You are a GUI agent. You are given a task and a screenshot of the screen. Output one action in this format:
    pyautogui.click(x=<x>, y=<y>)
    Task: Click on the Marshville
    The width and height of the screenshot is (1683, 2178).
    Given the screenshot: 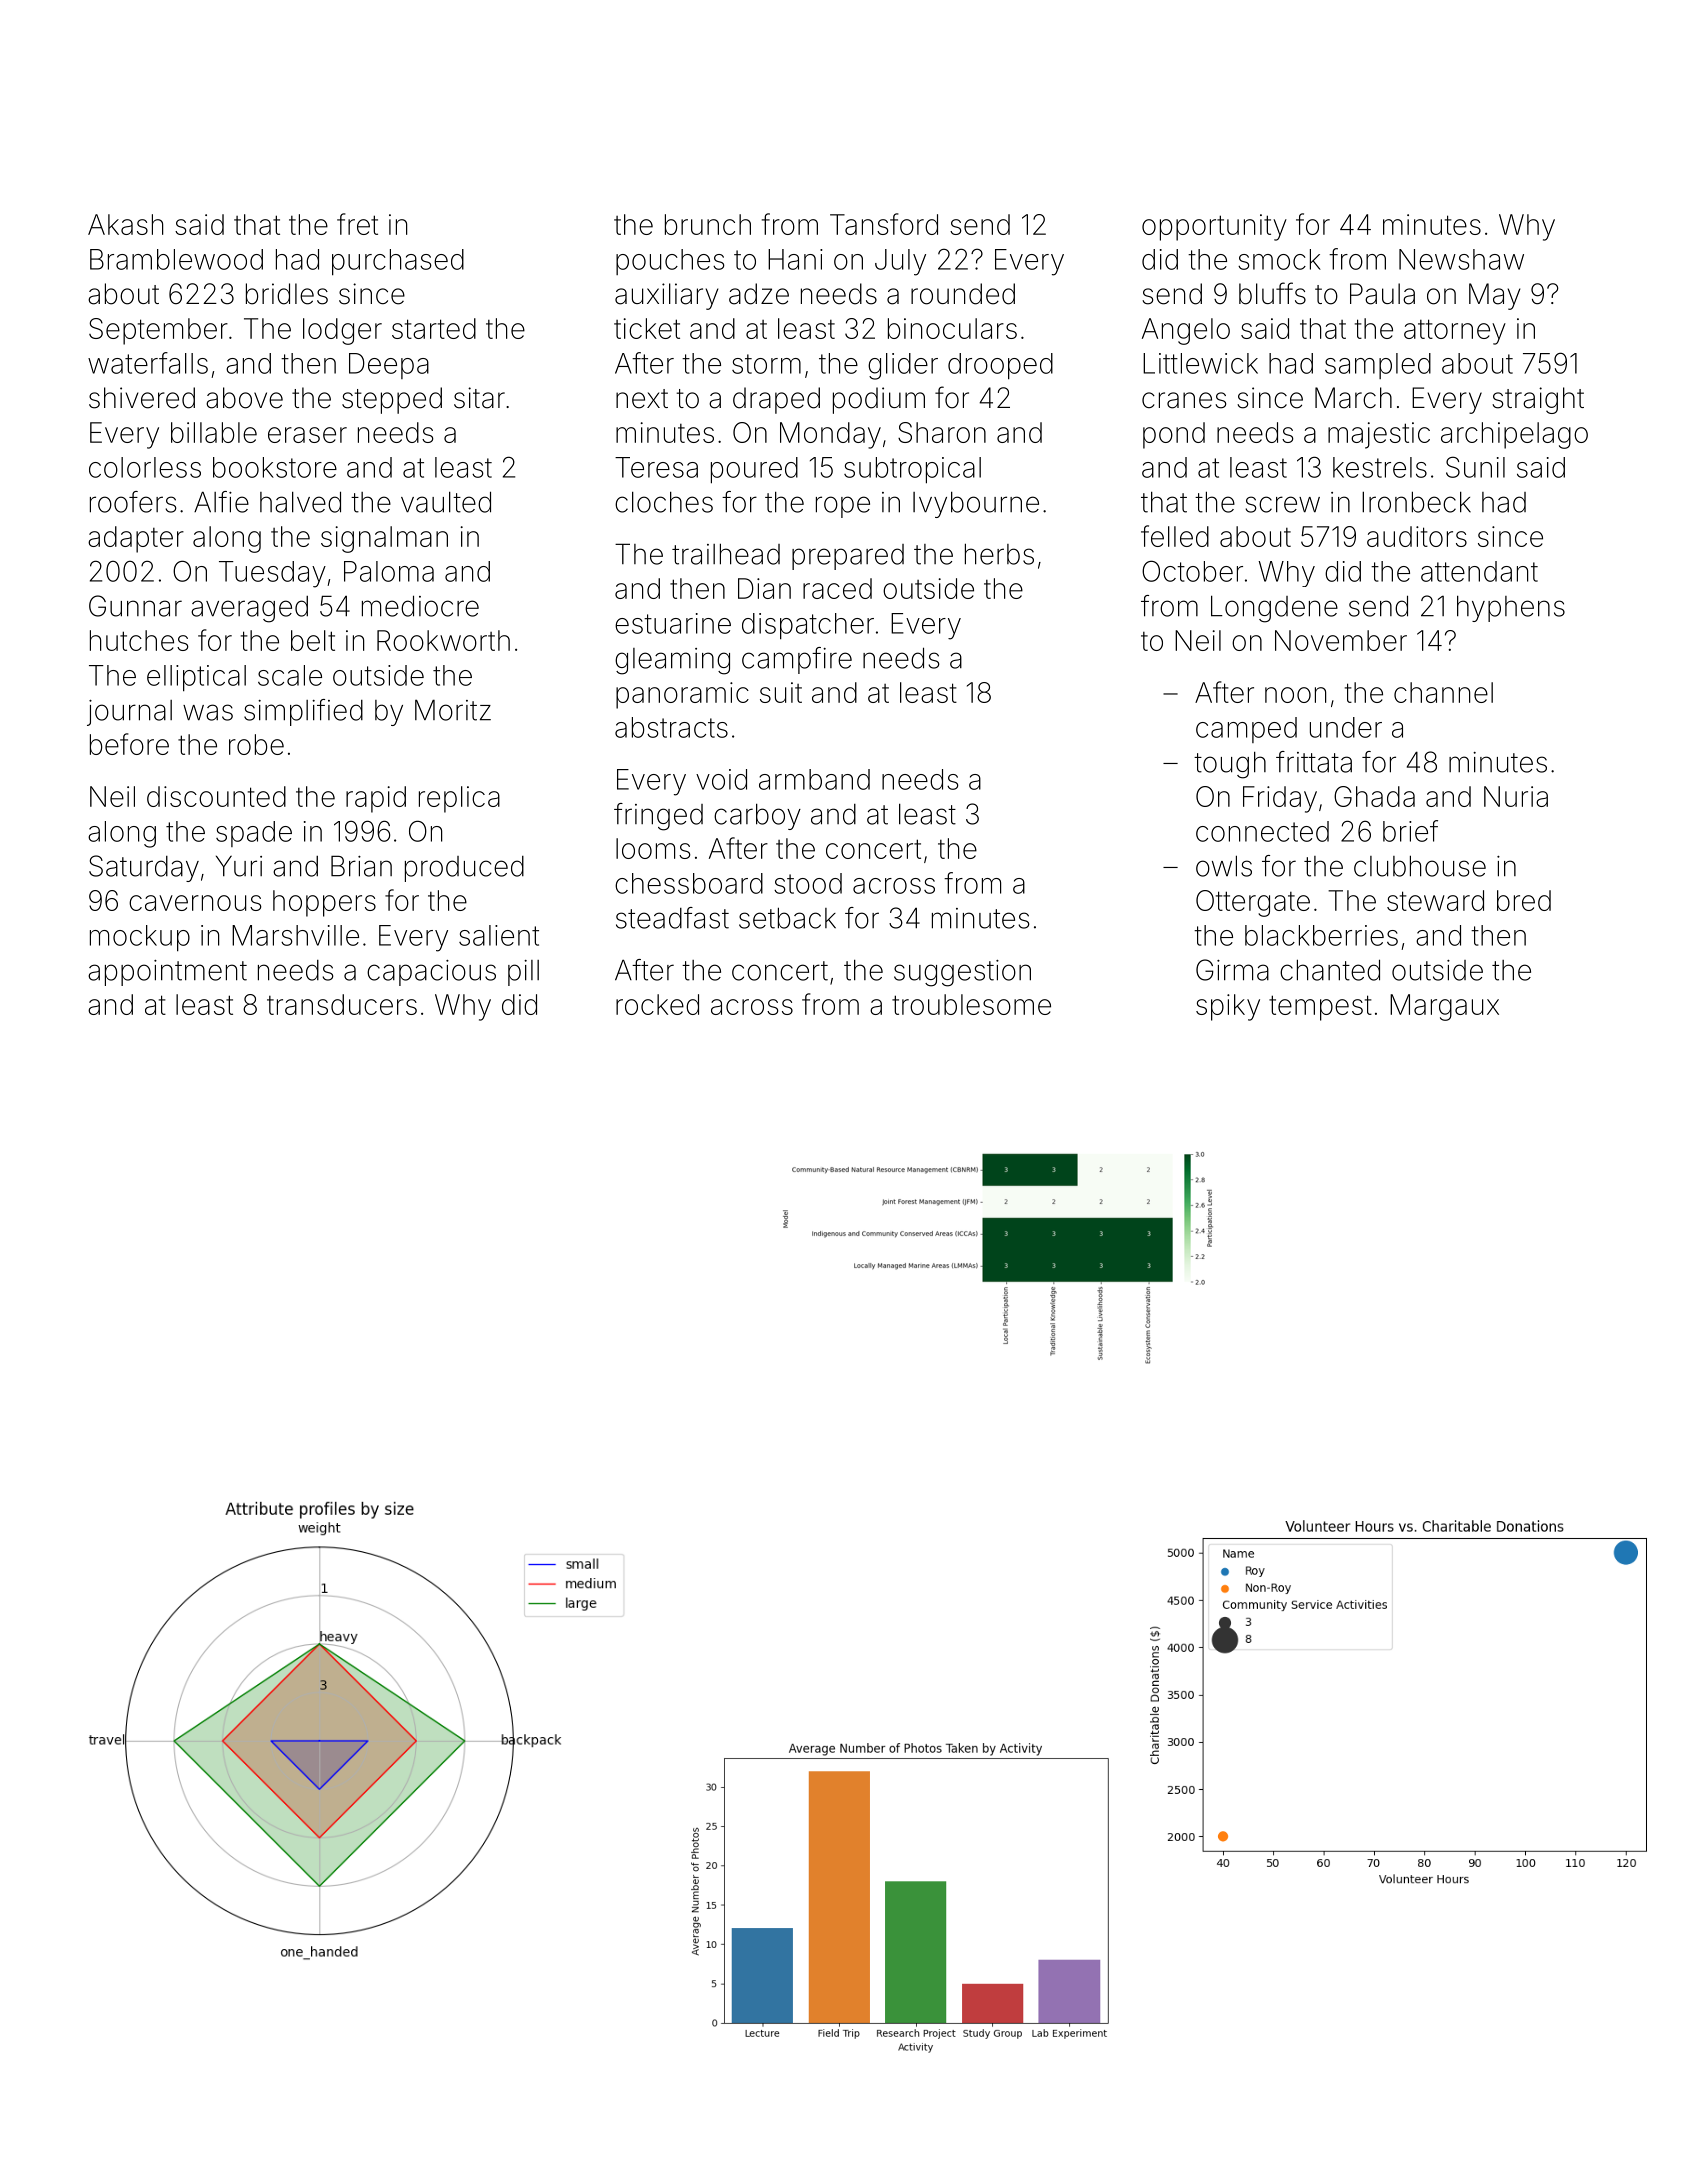 What is the action you would take?
    pyautogui.click(x=295, y=935)
